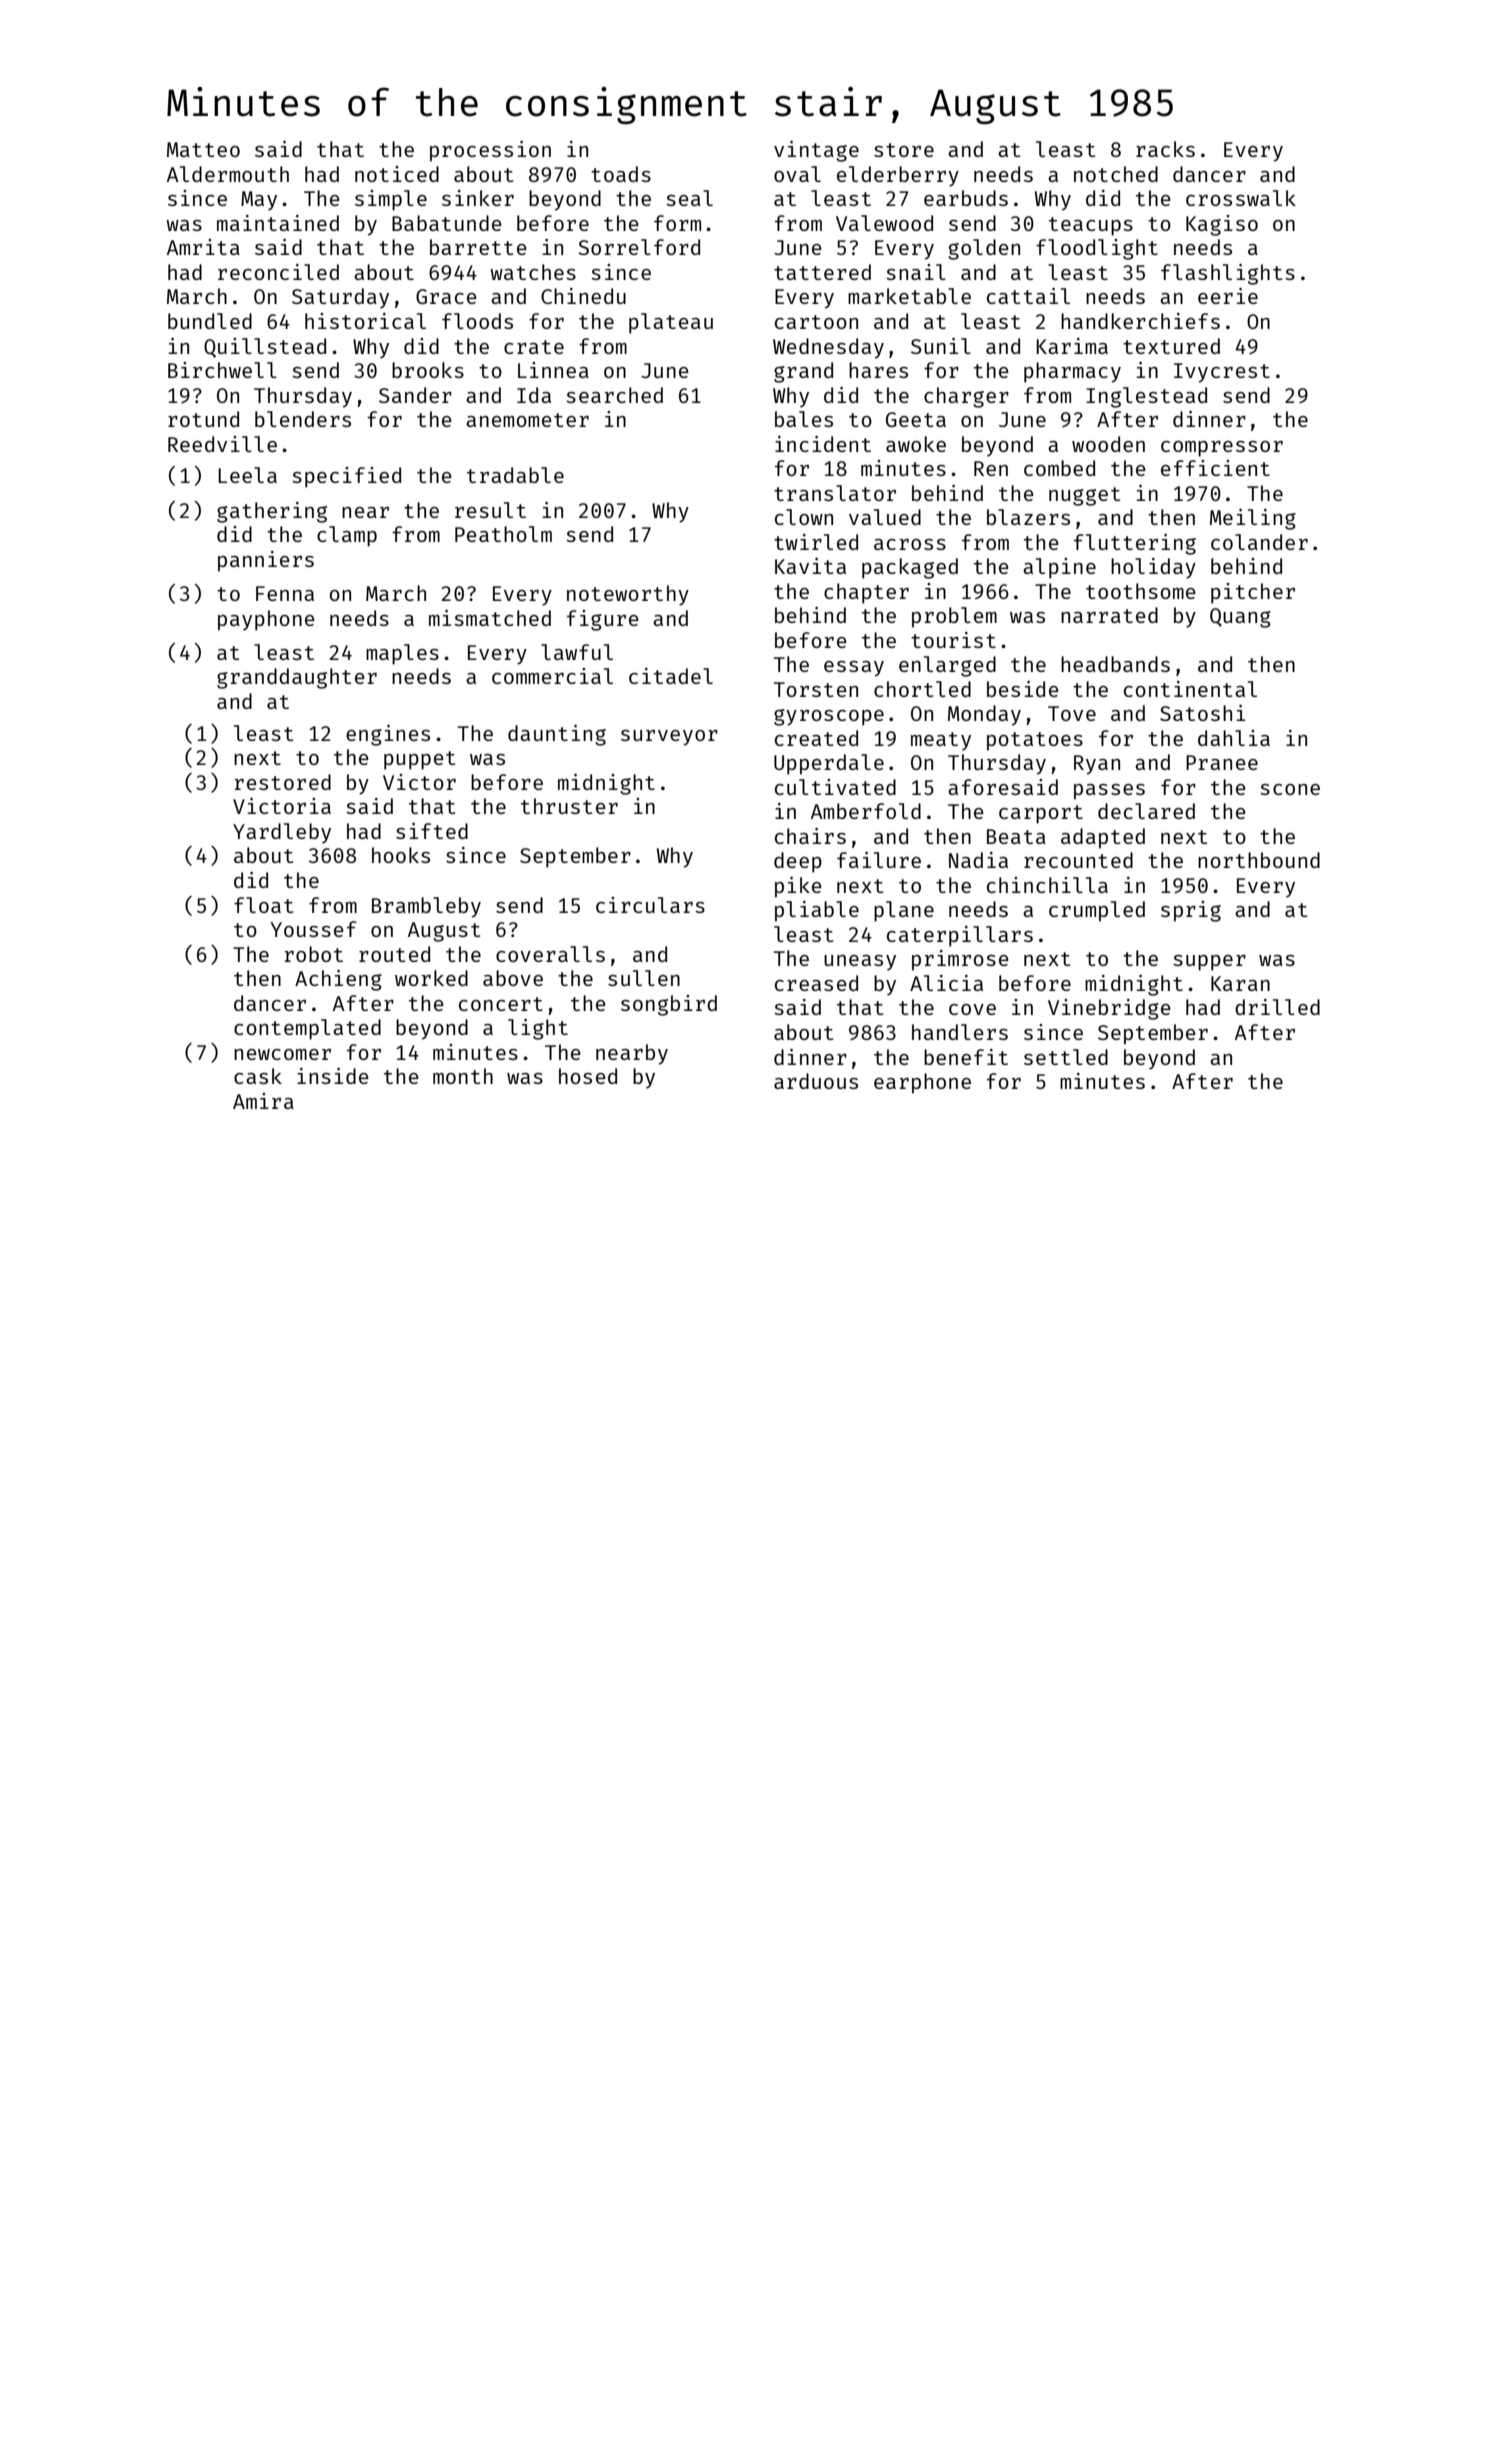 Image resolution: width=1496 pixels, height=2464 pixels. I want to click on chapter, so click(866, 593).
